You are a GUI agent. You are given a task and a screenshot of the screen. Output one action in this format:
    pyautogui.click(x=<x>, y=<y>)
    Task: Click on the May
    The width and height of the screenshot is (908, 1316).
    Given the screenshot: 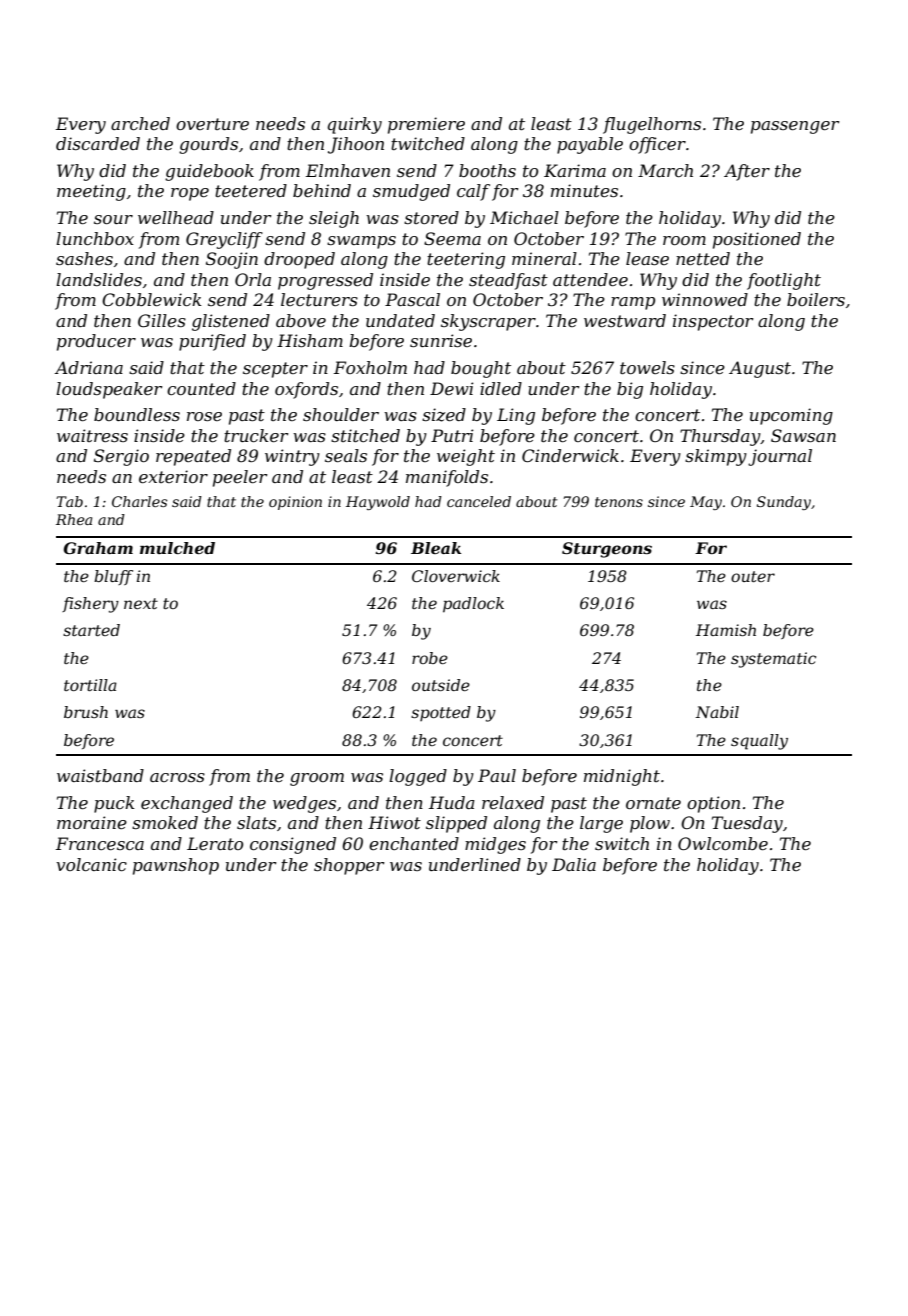 What is the action you would take?
    pyautogui.click(x=706, y=503)
